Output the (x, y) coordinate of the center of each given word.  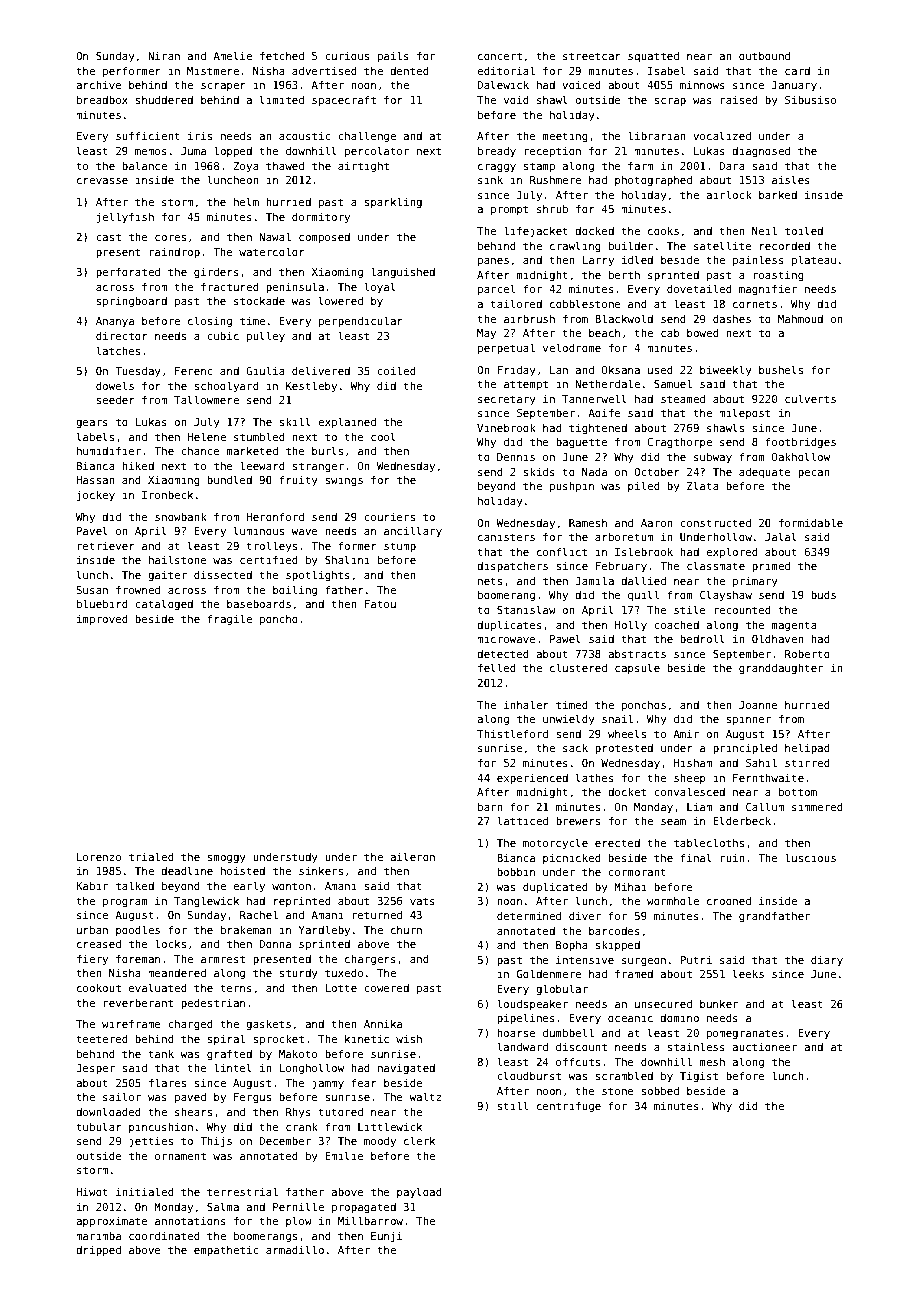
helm (246, 201)
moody (380, 1141)
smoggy (226, 859)
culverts (810, 398)
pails (393, 56)
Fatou (380, 604)
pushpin (572, 487)
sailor (122, 1096)
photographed (653, 180)
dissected (223, 574)
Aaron (657, 523)
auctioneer (764, 1046)
